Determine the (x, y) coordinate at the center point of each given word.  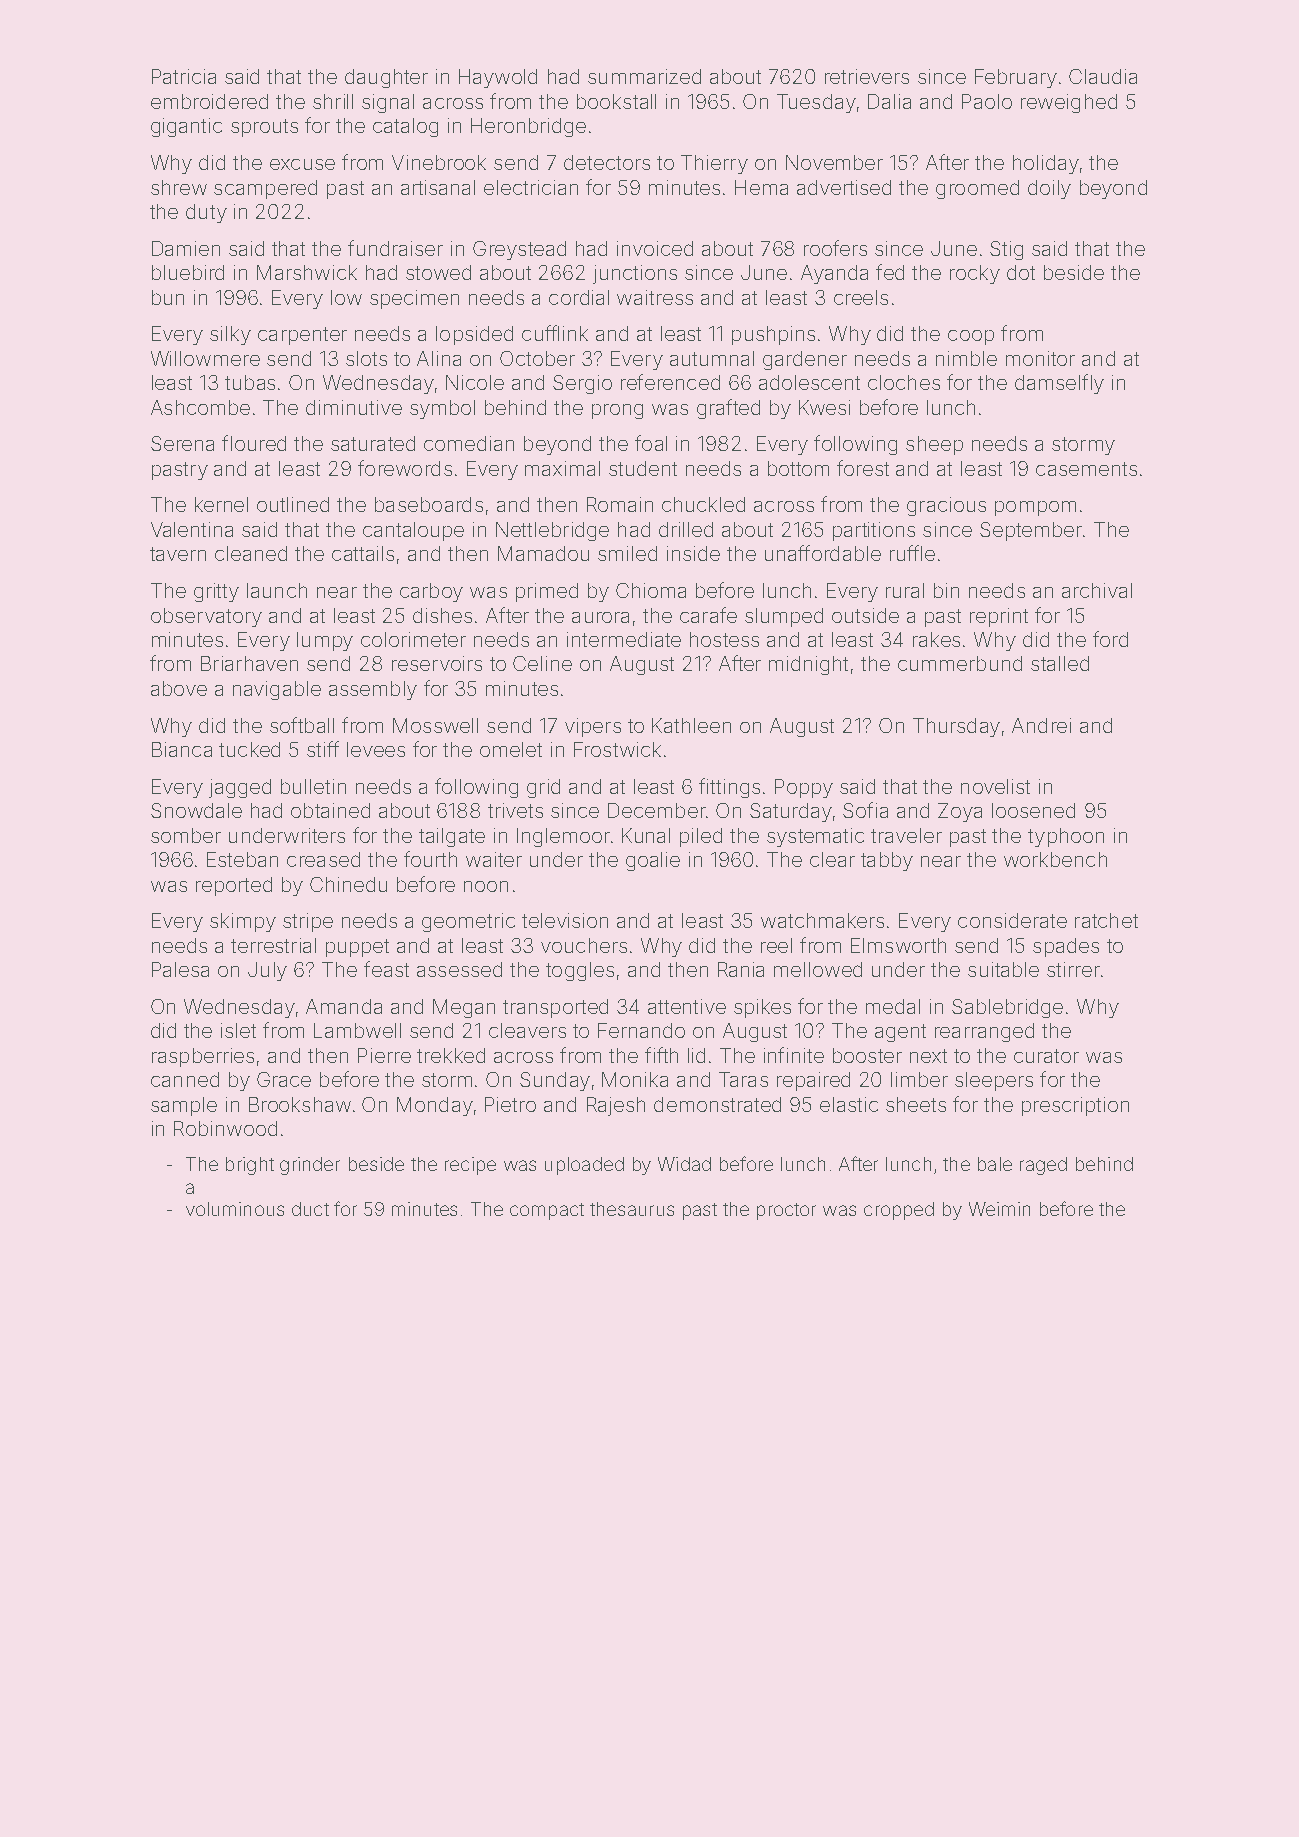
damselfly (1059, 384)
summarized (644, 76)
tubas (250, 382)
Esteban (242, 859)
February (1016, 78)
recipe (470, 1166)
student (643, 468)
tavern (178, 554)
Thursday (956, 727)
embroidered (209, 101)
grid (543, 788)
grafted (728, 409)
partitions (874, 531)
